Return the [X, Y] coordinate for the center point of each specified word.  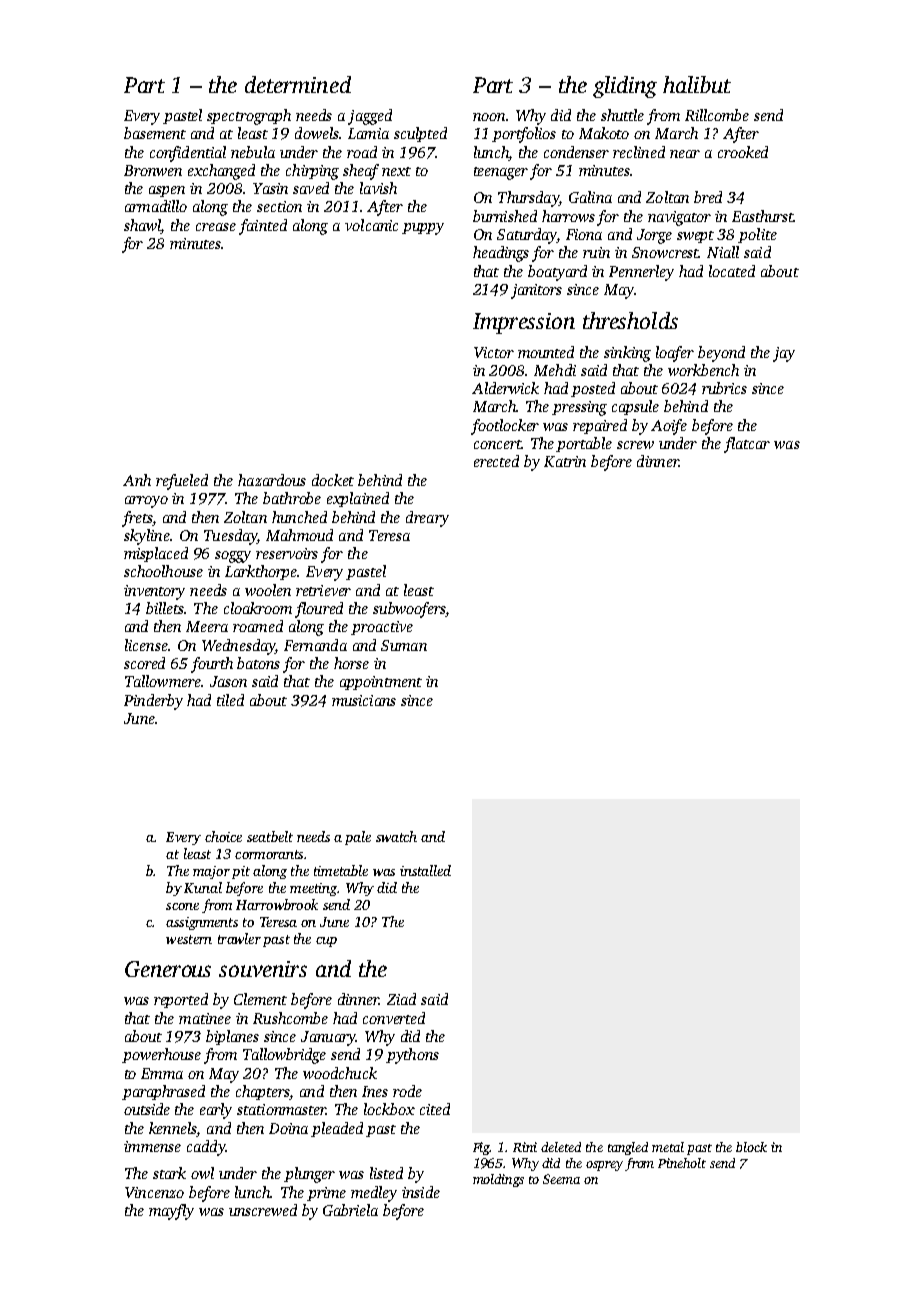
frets [137, 519]
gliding [625, 87]
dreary [427, 519]
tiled [230, 700]
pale [358, 838]
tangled [628, 1148]
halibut [697, 84]
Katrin [565, 461]
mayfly [171, 1212]
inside [421, 1192]
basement [155, 133]
